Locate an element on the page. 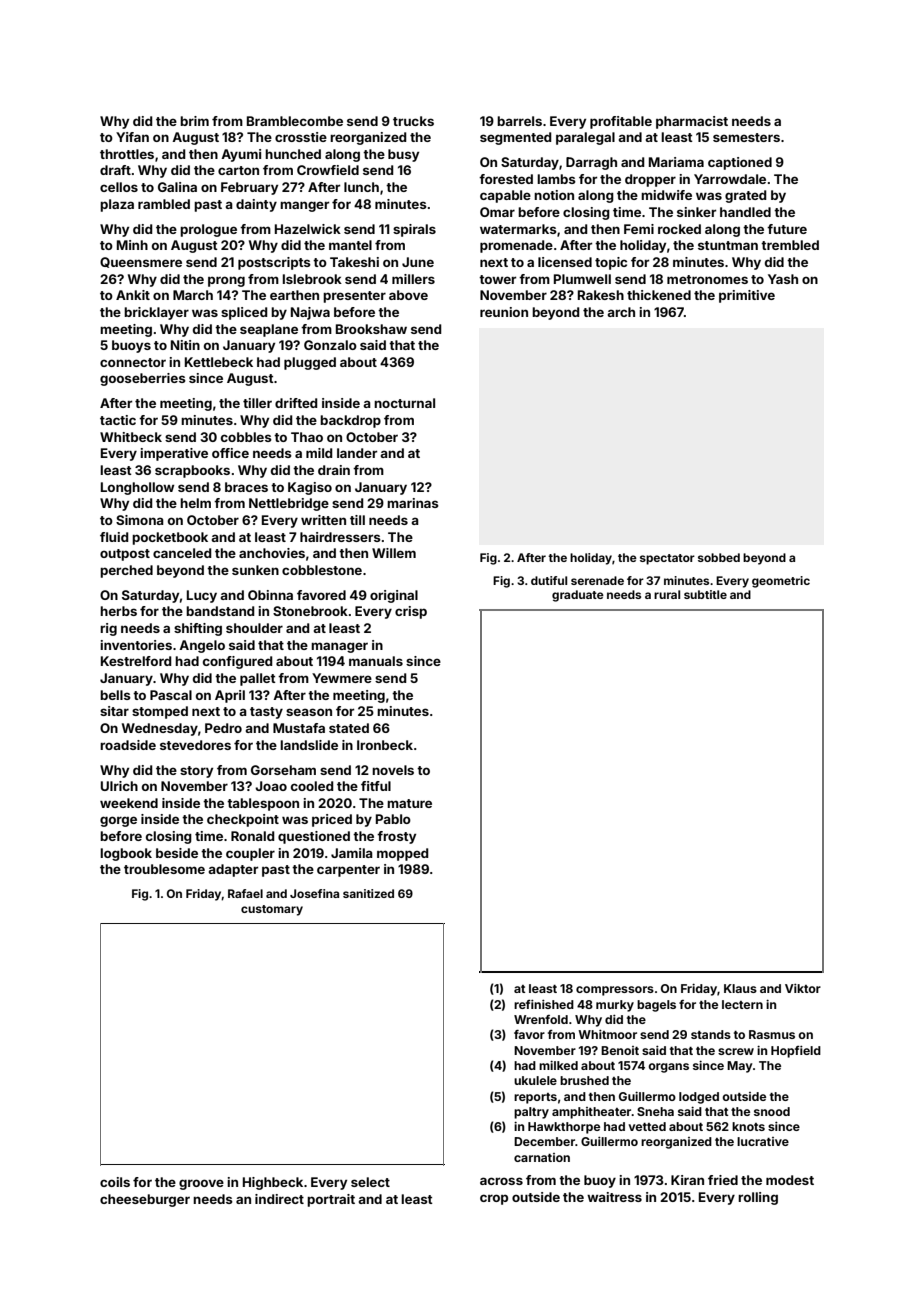 The width and height of the document is (924, 1308). Klaus is located at coordinates (740, 988).
